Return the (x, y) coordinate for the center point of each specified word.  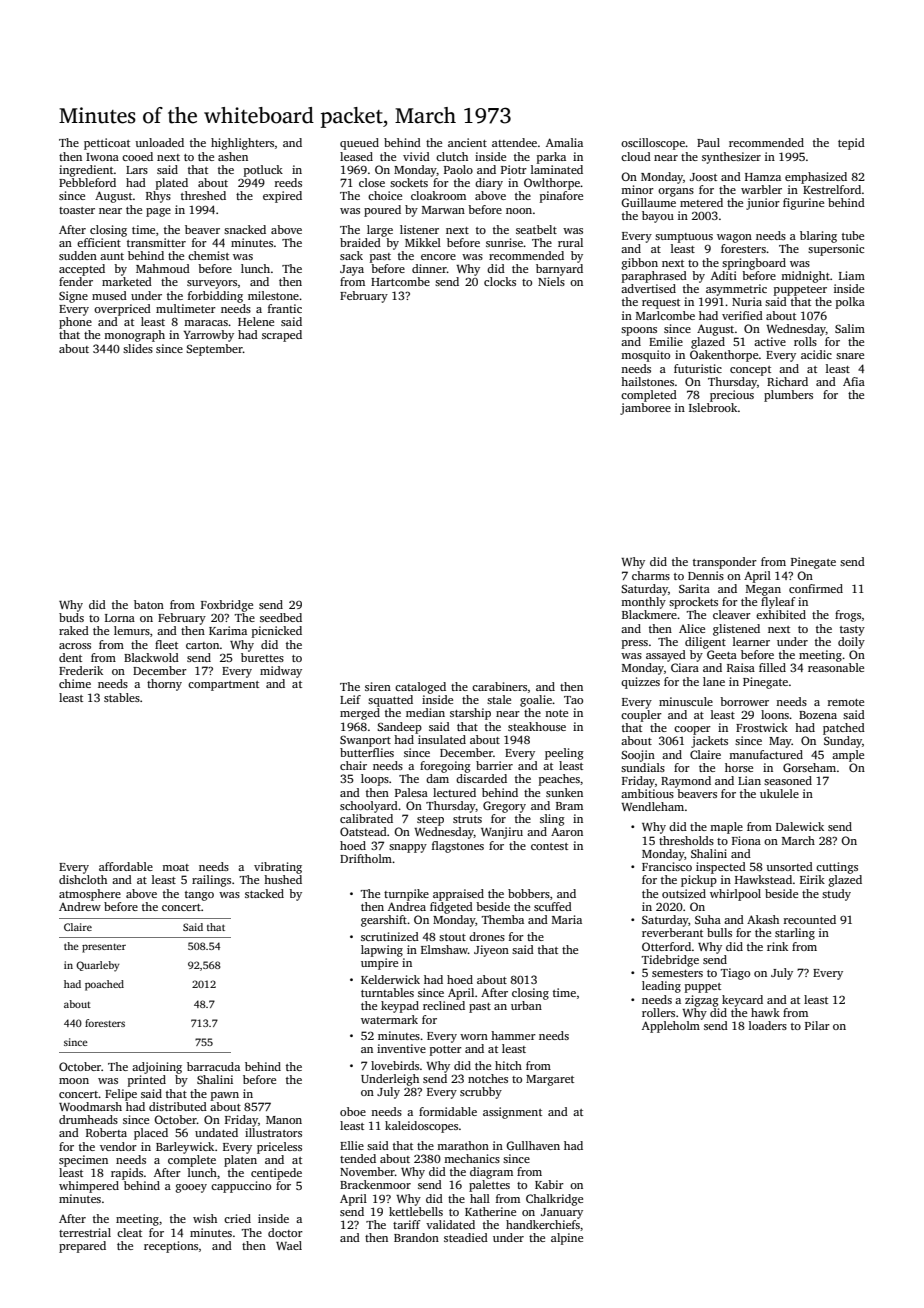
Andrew (80, 906)
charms (651, 575)
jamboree (645, 409)
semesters (677, 973)
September (214, 350)
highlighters (242, 144)
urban (526, 1005)
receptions (171, 1247)
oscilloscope (653, 144)
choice (385, 195)
